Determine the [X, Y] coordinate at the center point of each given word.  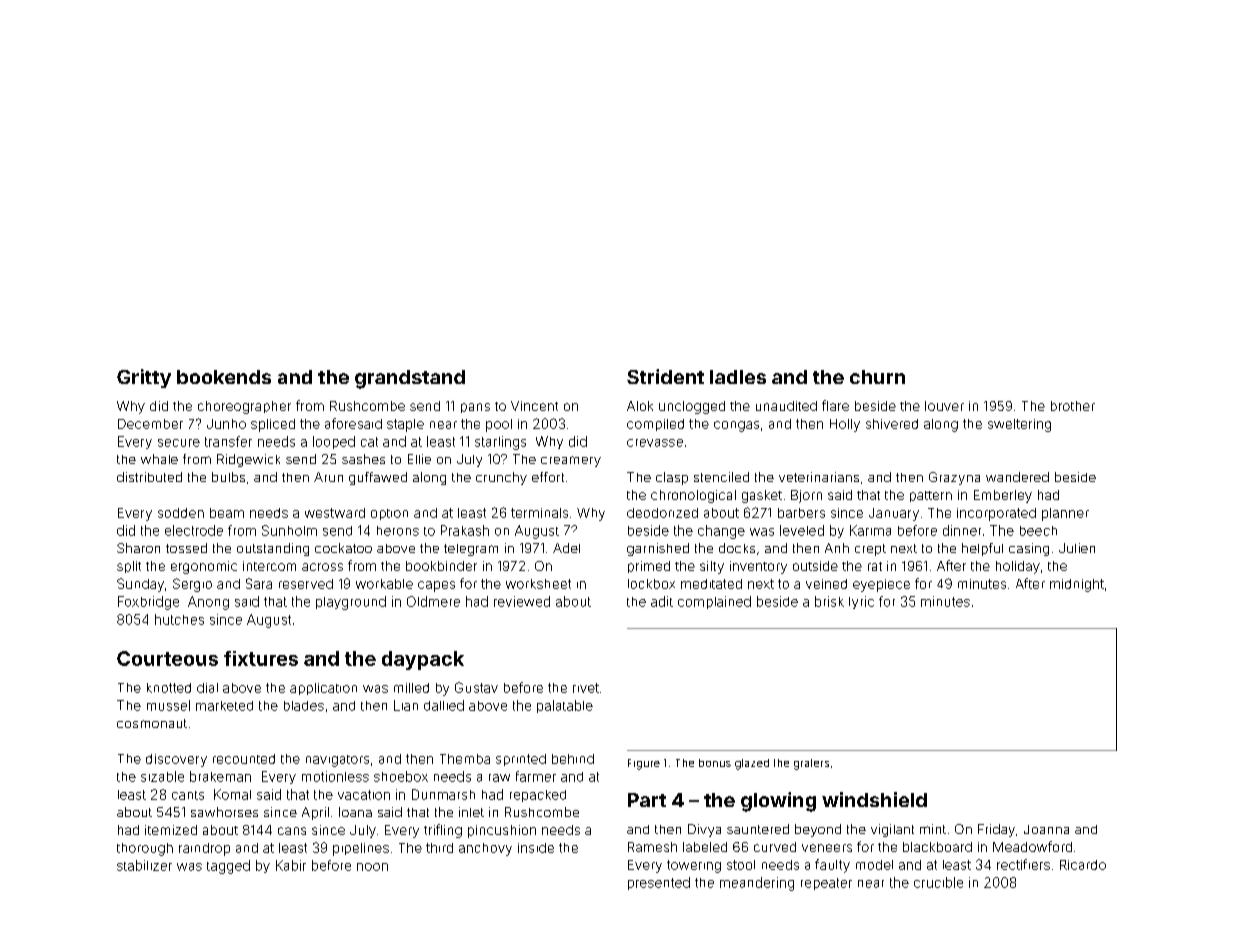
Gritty [144, 378]
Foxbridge [148, 603]
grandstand [410, 379]
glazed [752, 764]
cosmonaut [152, 723]
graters [811, 764]
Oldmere [433, 601]
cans [292, 831]
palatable [565, 706]
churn [877, 377]
